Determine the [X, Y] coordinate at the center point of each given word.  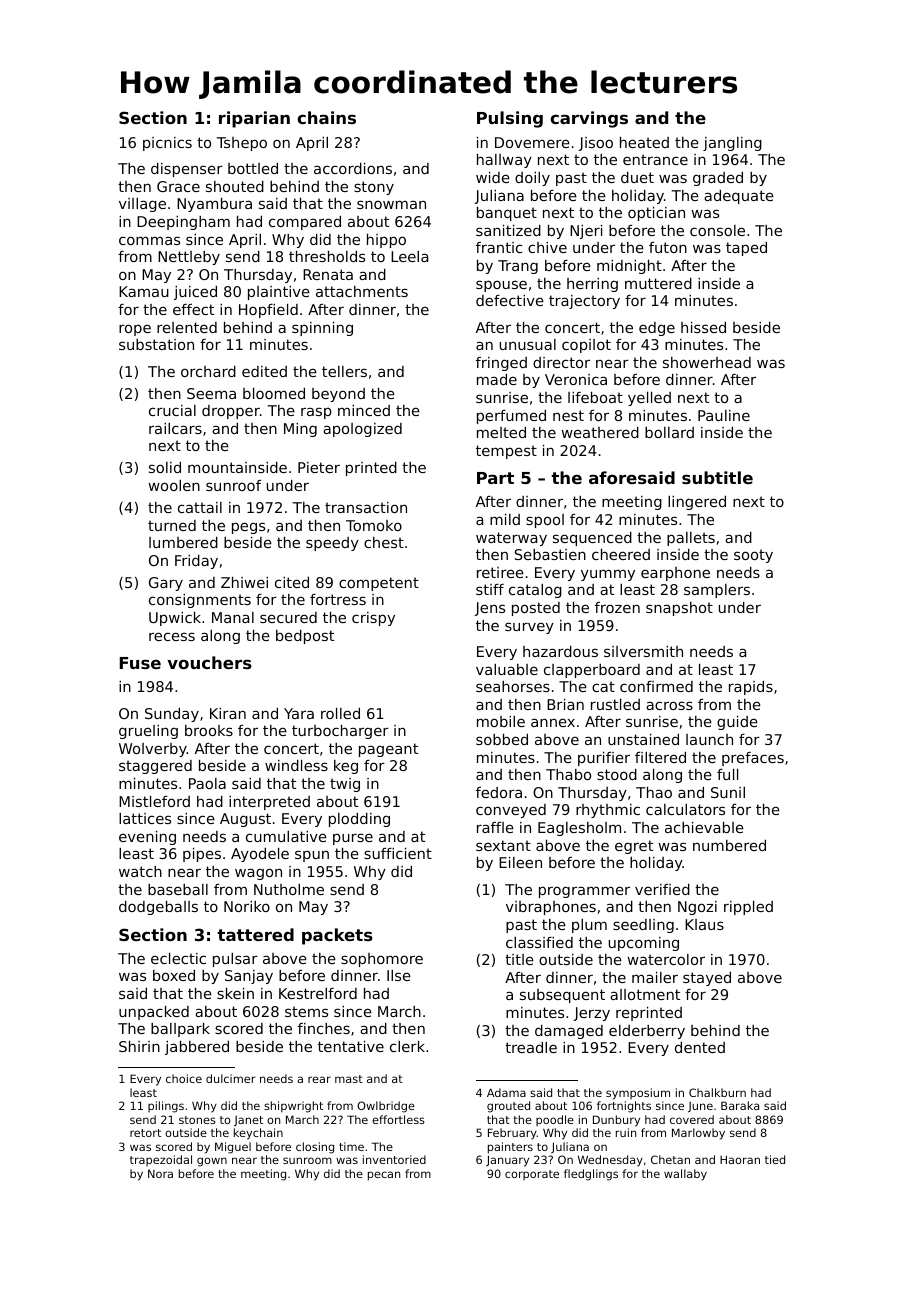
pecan [384, 1176]
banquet [507, 214]
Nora [160, 1173]
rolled [340, 713]
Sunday [172, 715]
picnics [167, 144]
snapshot [679, 609]
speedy [332, 544]
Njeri [586, 232]
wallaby [685, 1175]
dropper [231, 412]
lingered [697, 503]
